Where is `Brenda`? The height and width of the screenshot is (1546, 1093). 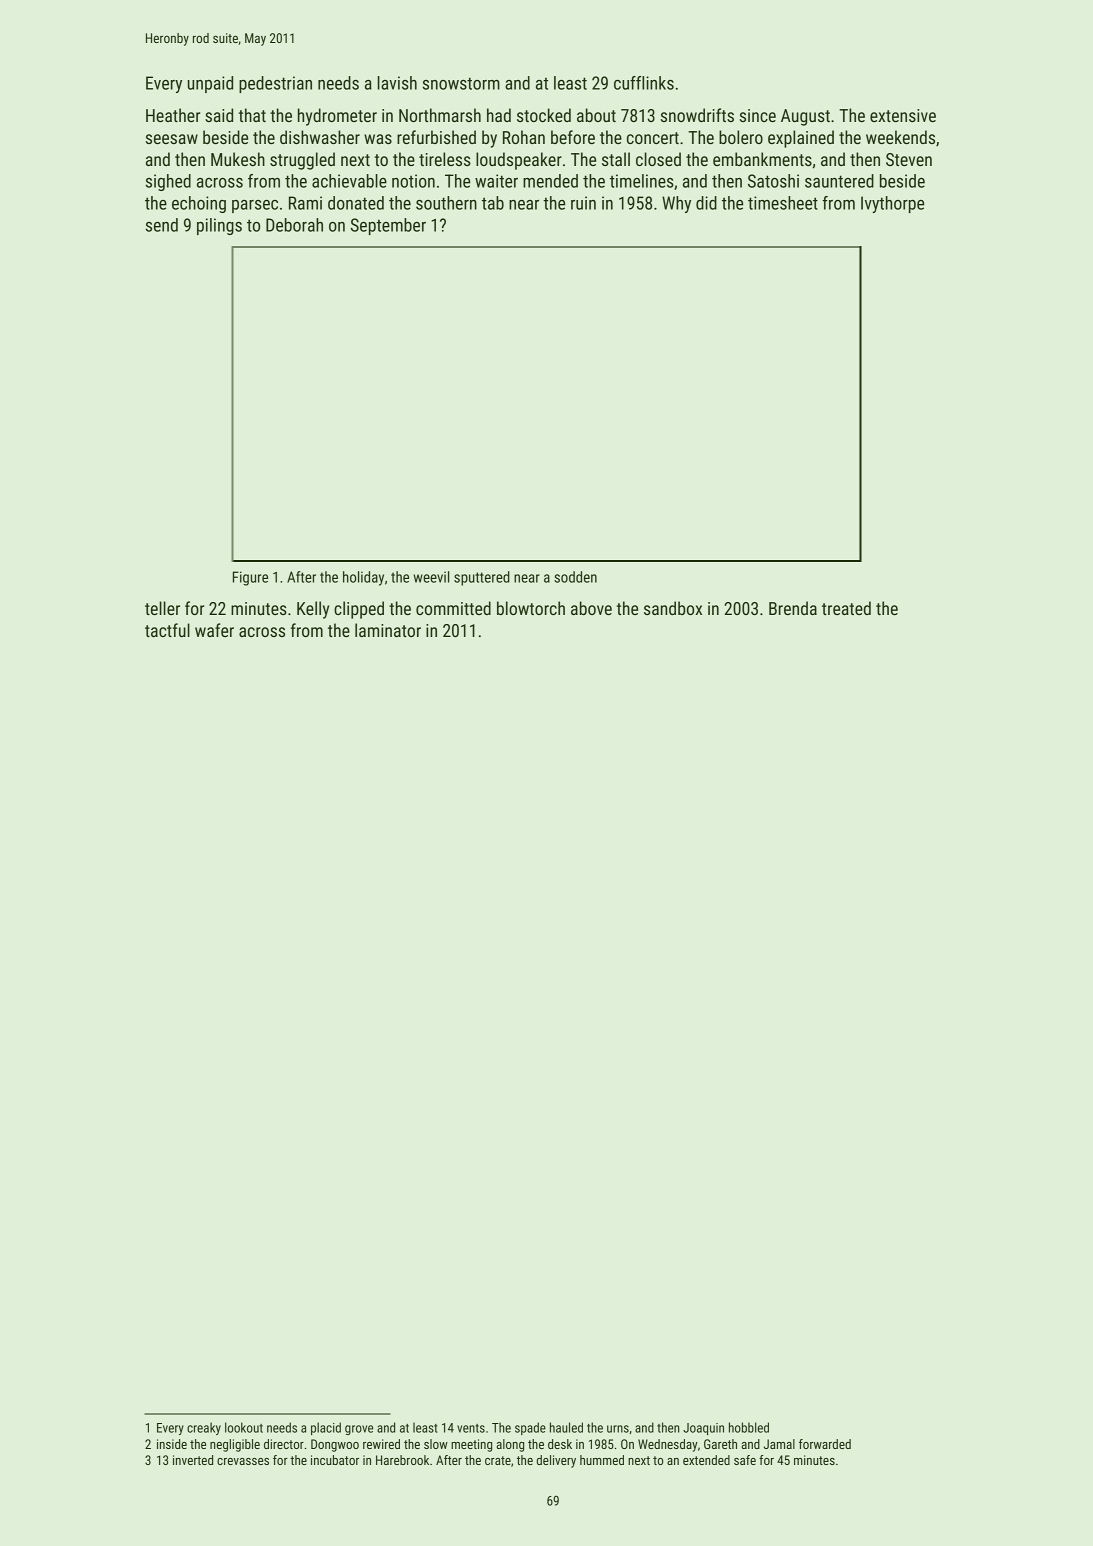
Brenda is located at coordinates (793, 608).
